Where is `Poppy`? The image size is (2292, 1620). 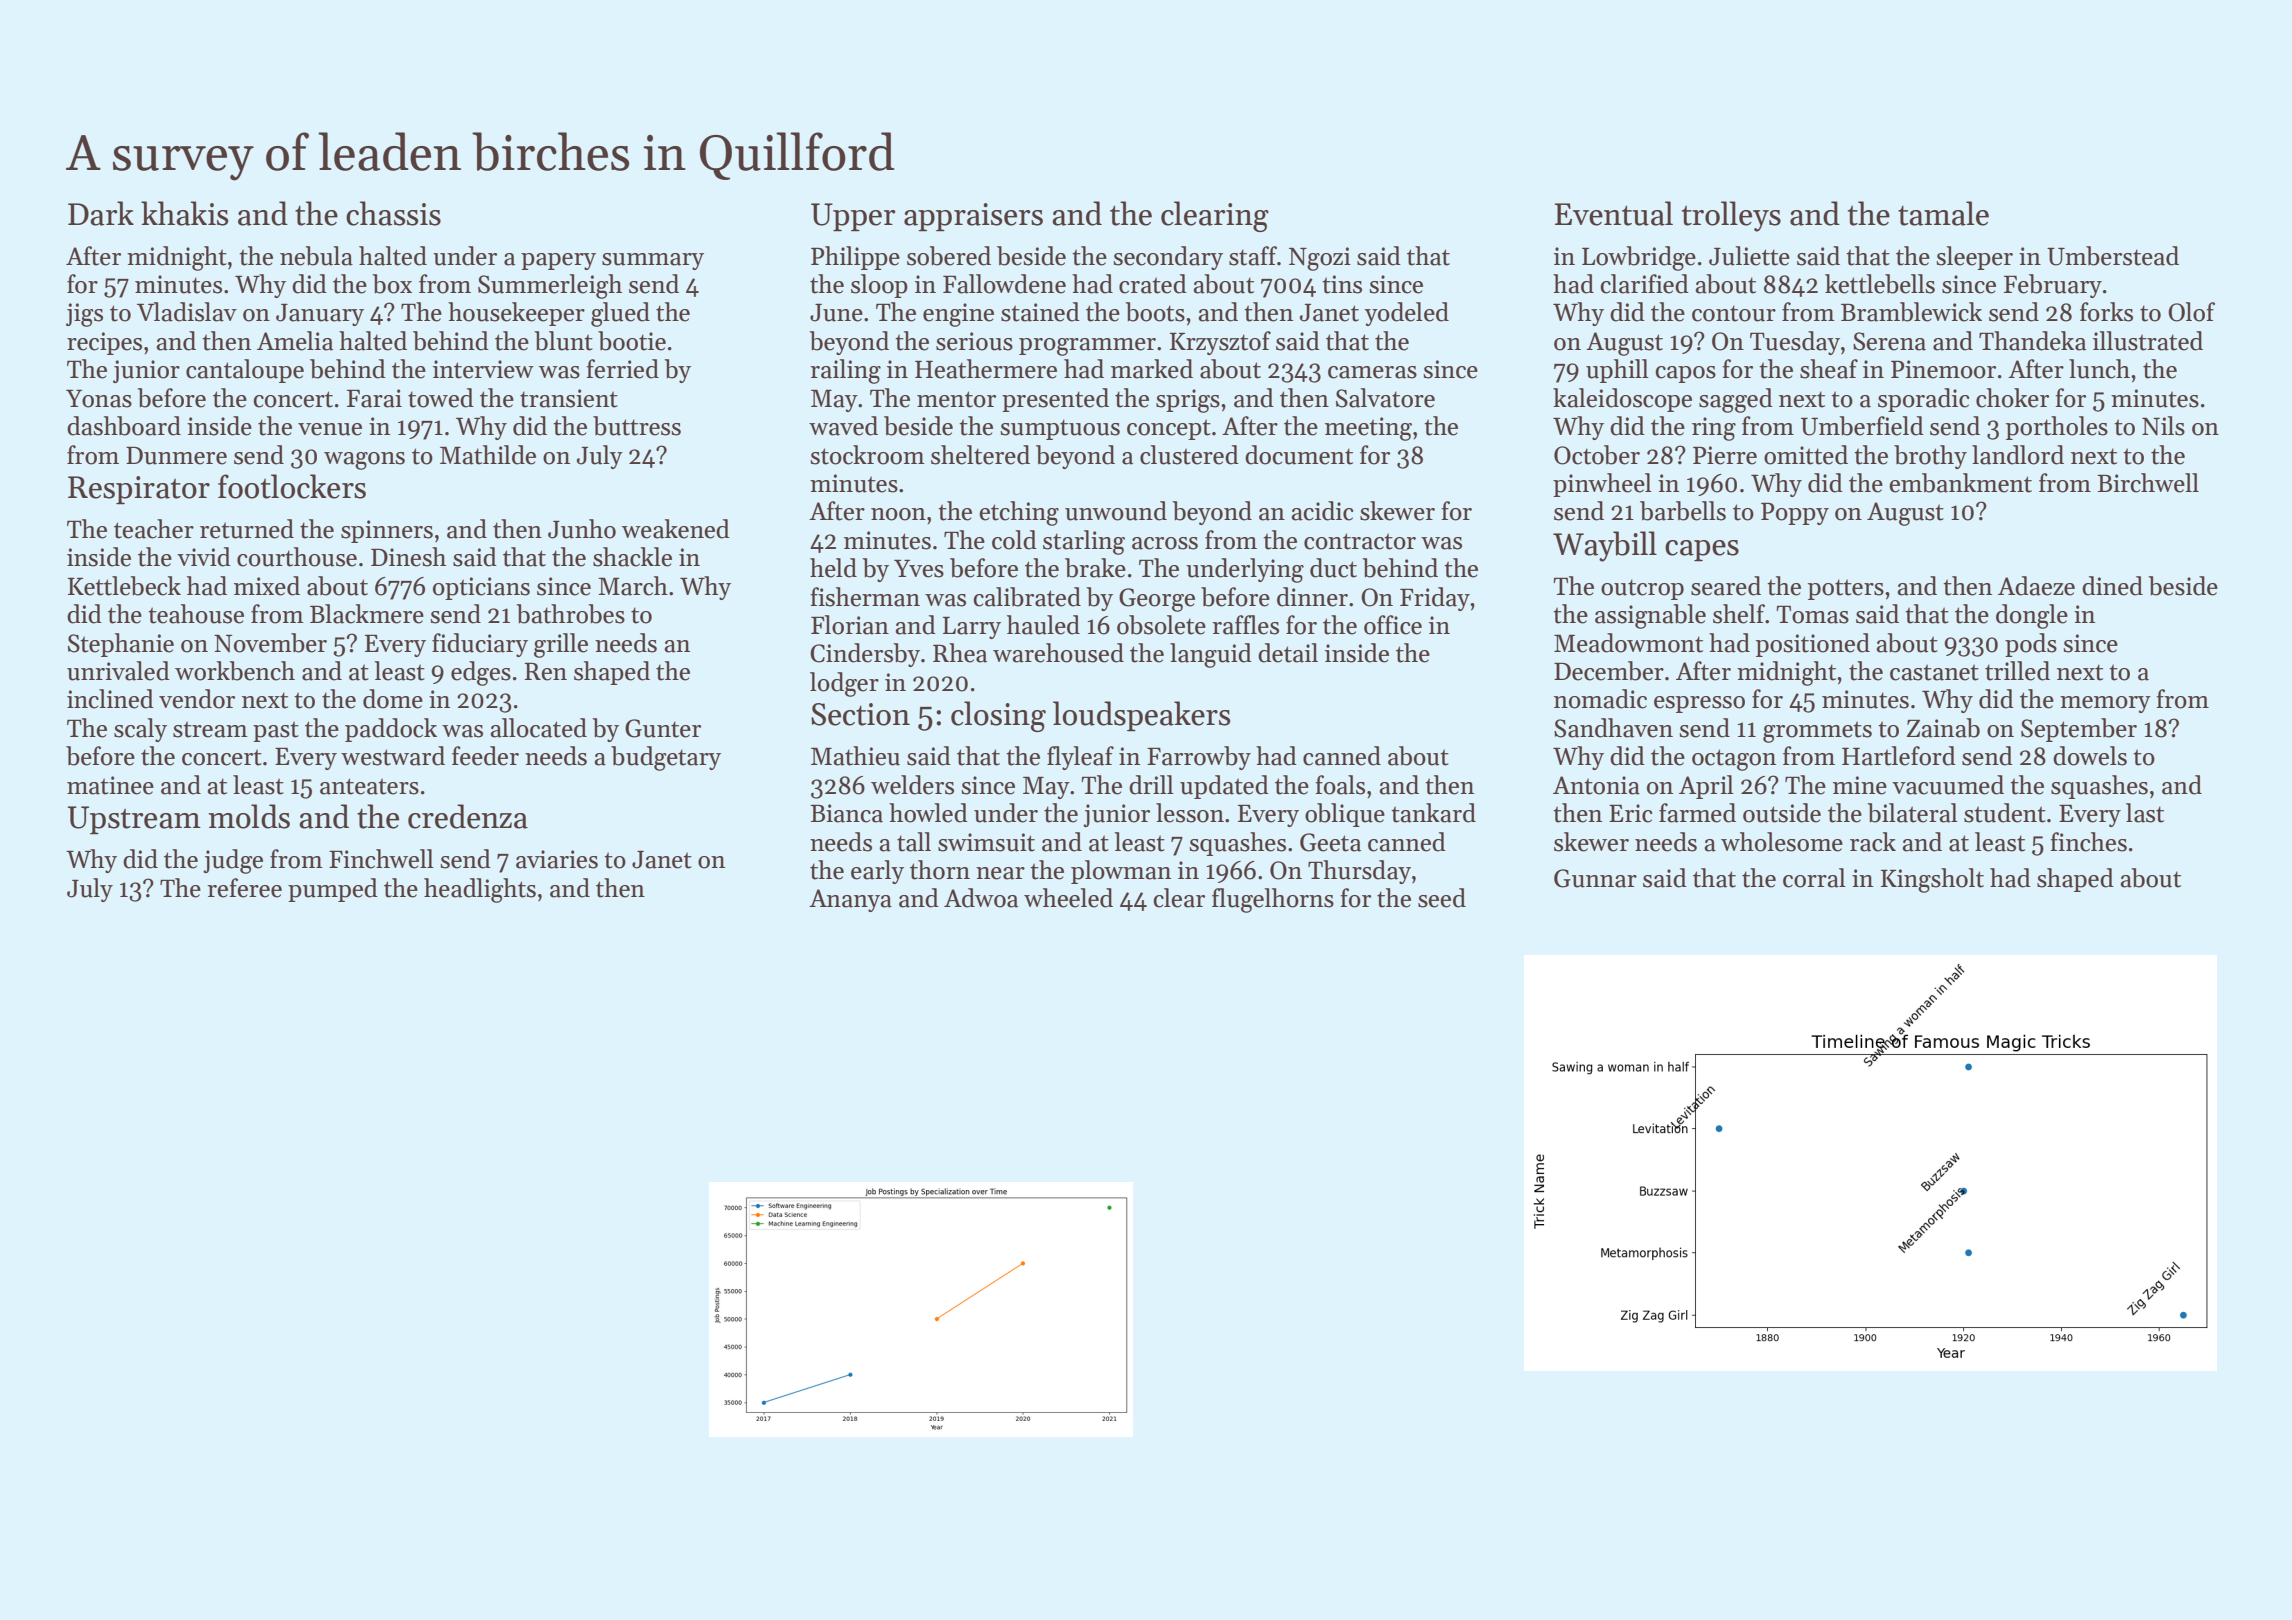
Poppy is located at coordinates (1795, 513).
